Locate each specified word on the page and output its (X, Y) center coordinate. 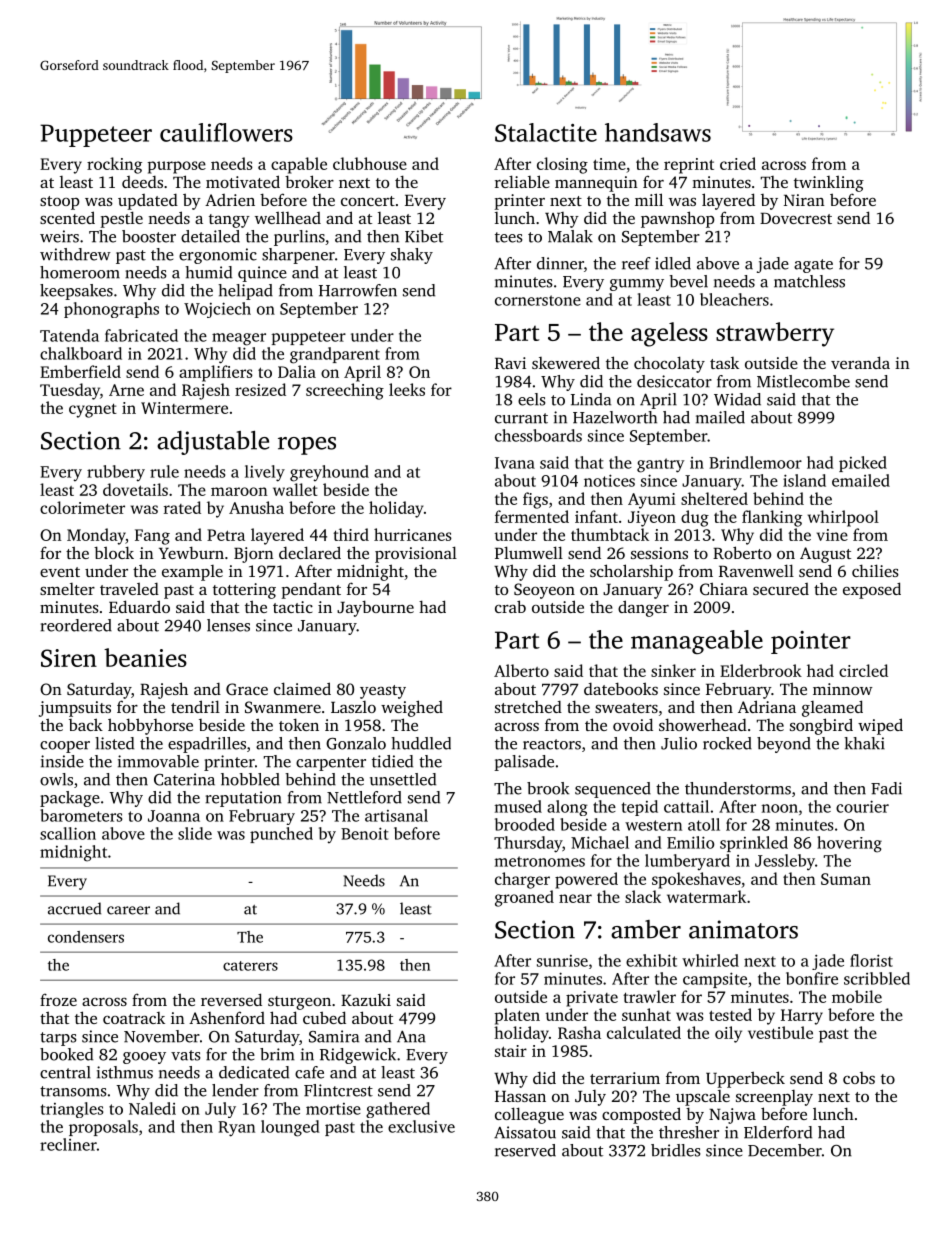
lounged (290, 1128)
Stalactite (546, 132)
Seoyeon (544, 591)
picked (863, 464)
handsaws (658, 132)
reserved (525, 1150)
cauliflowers (226, 132)
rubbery (116, 473)
